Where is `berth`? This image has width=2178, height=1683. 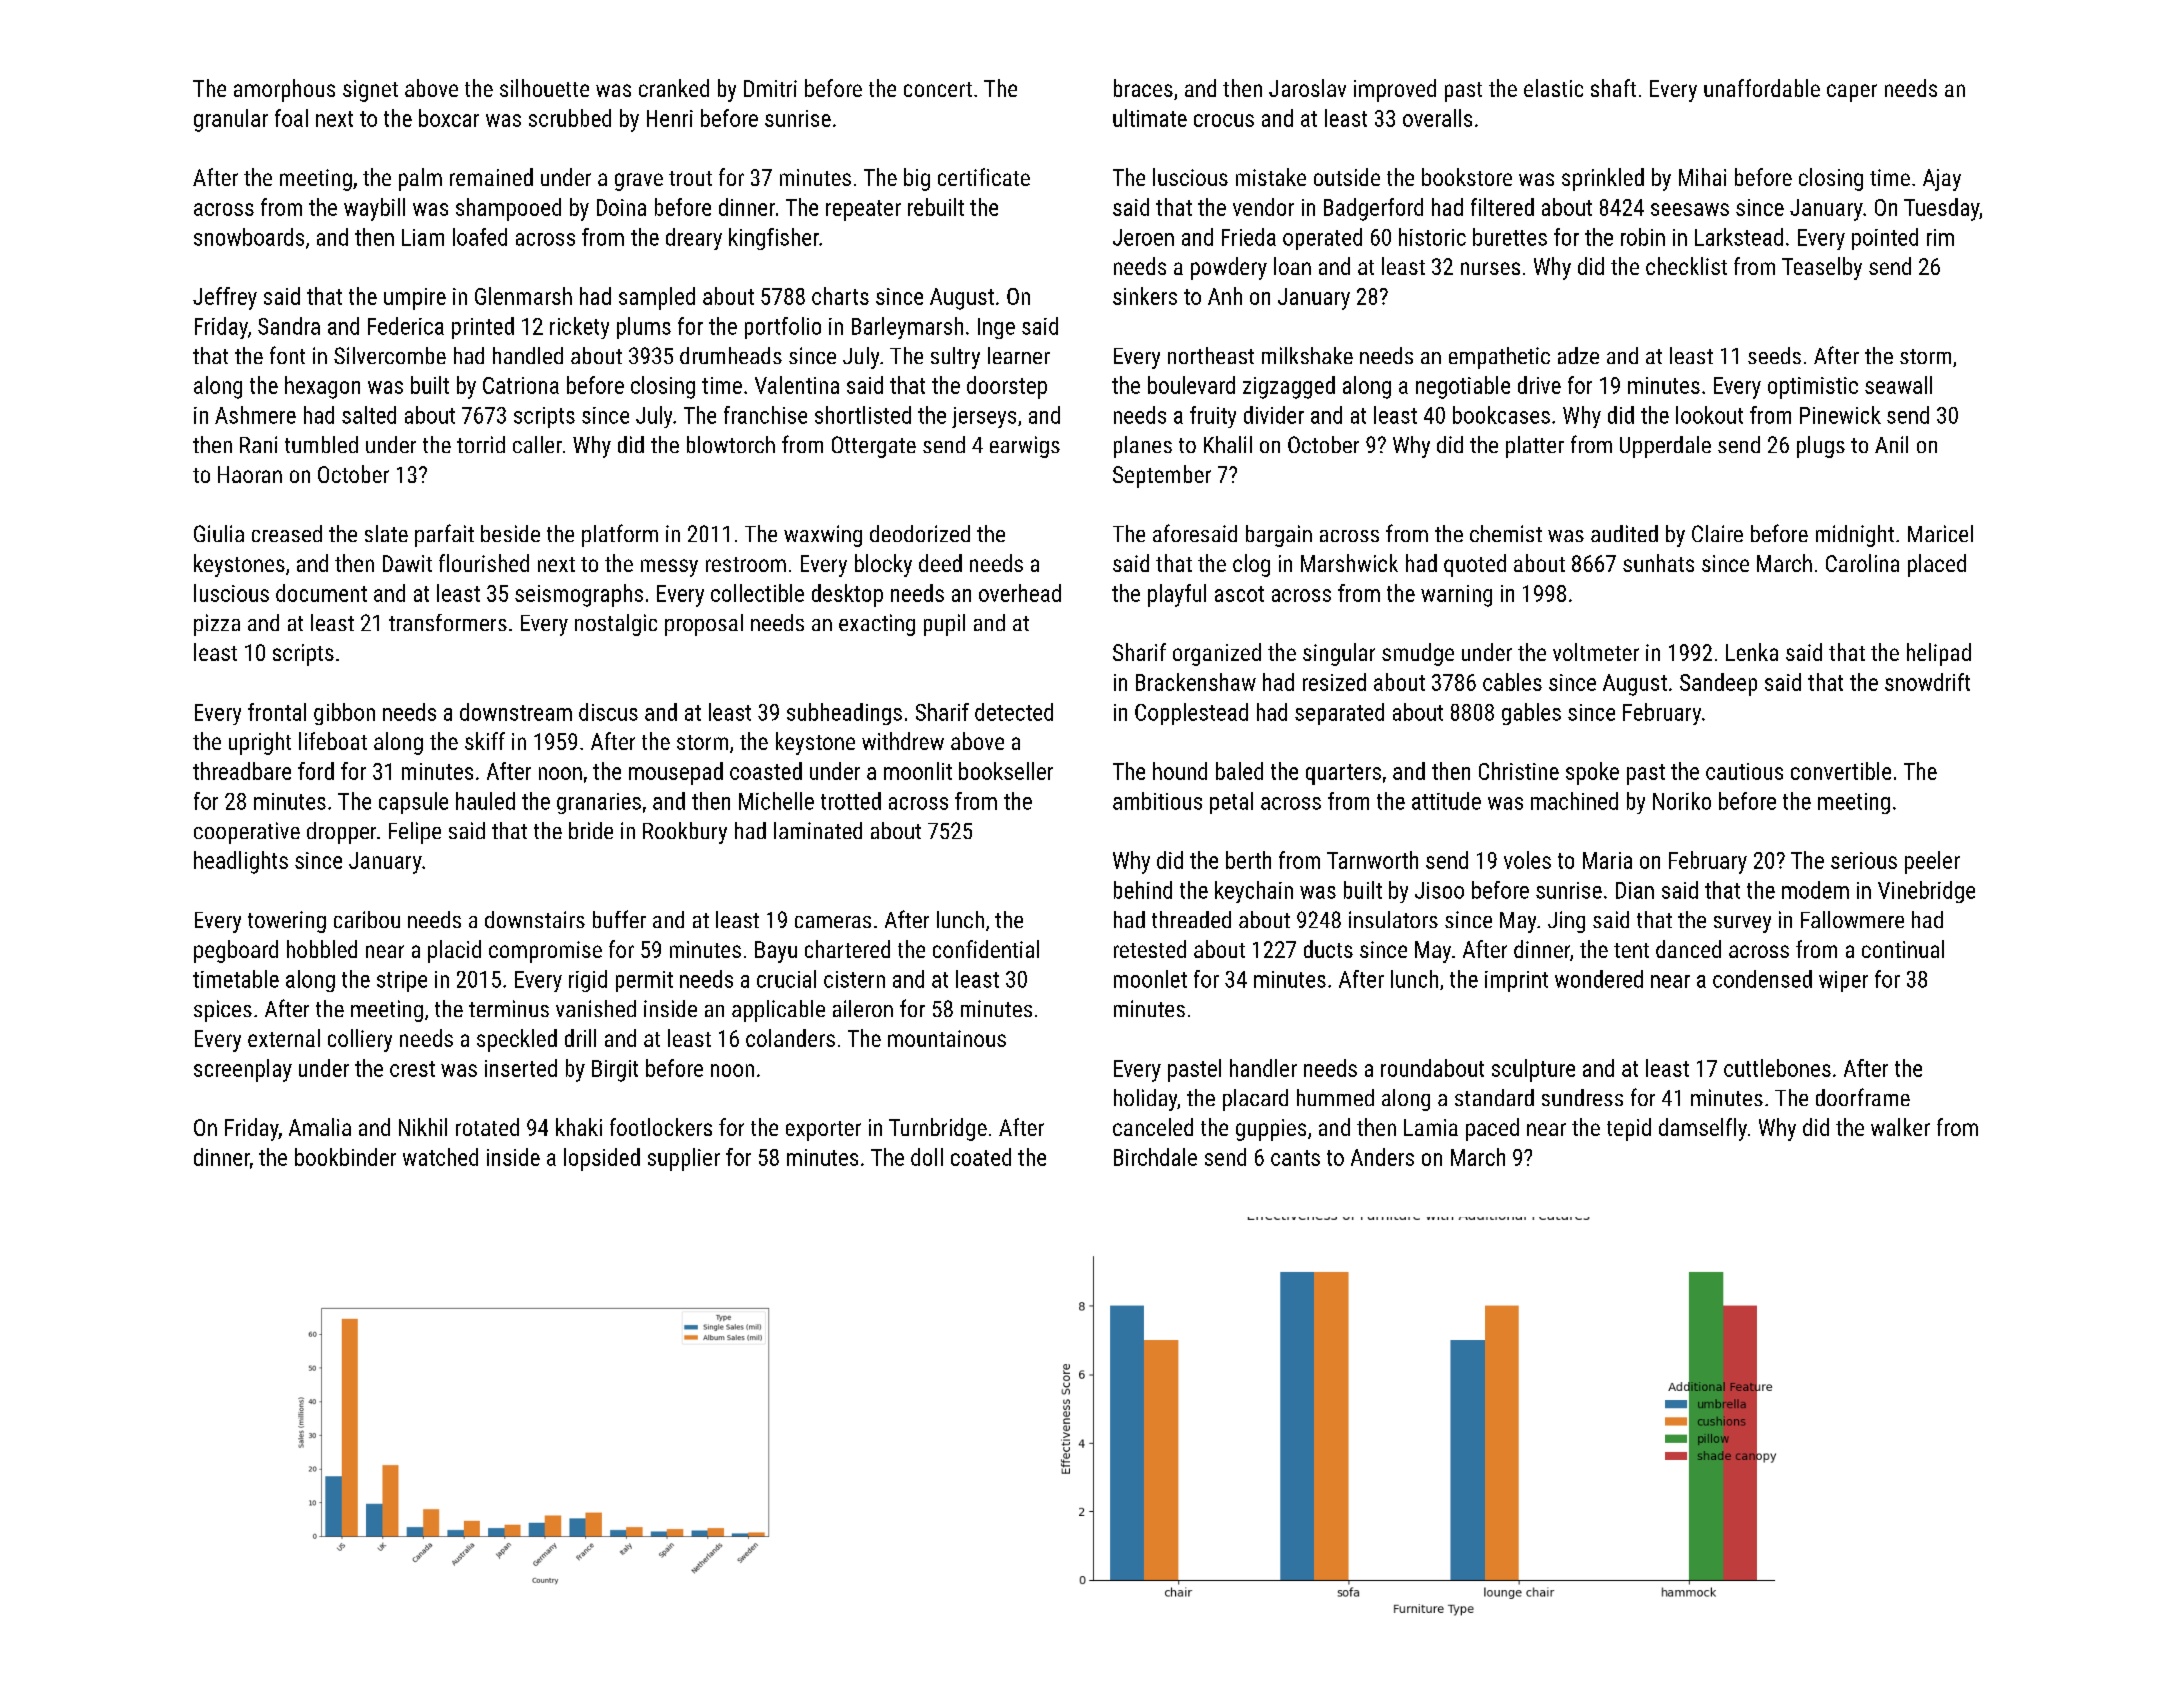 berth is located at coordinates (1248, 860).
